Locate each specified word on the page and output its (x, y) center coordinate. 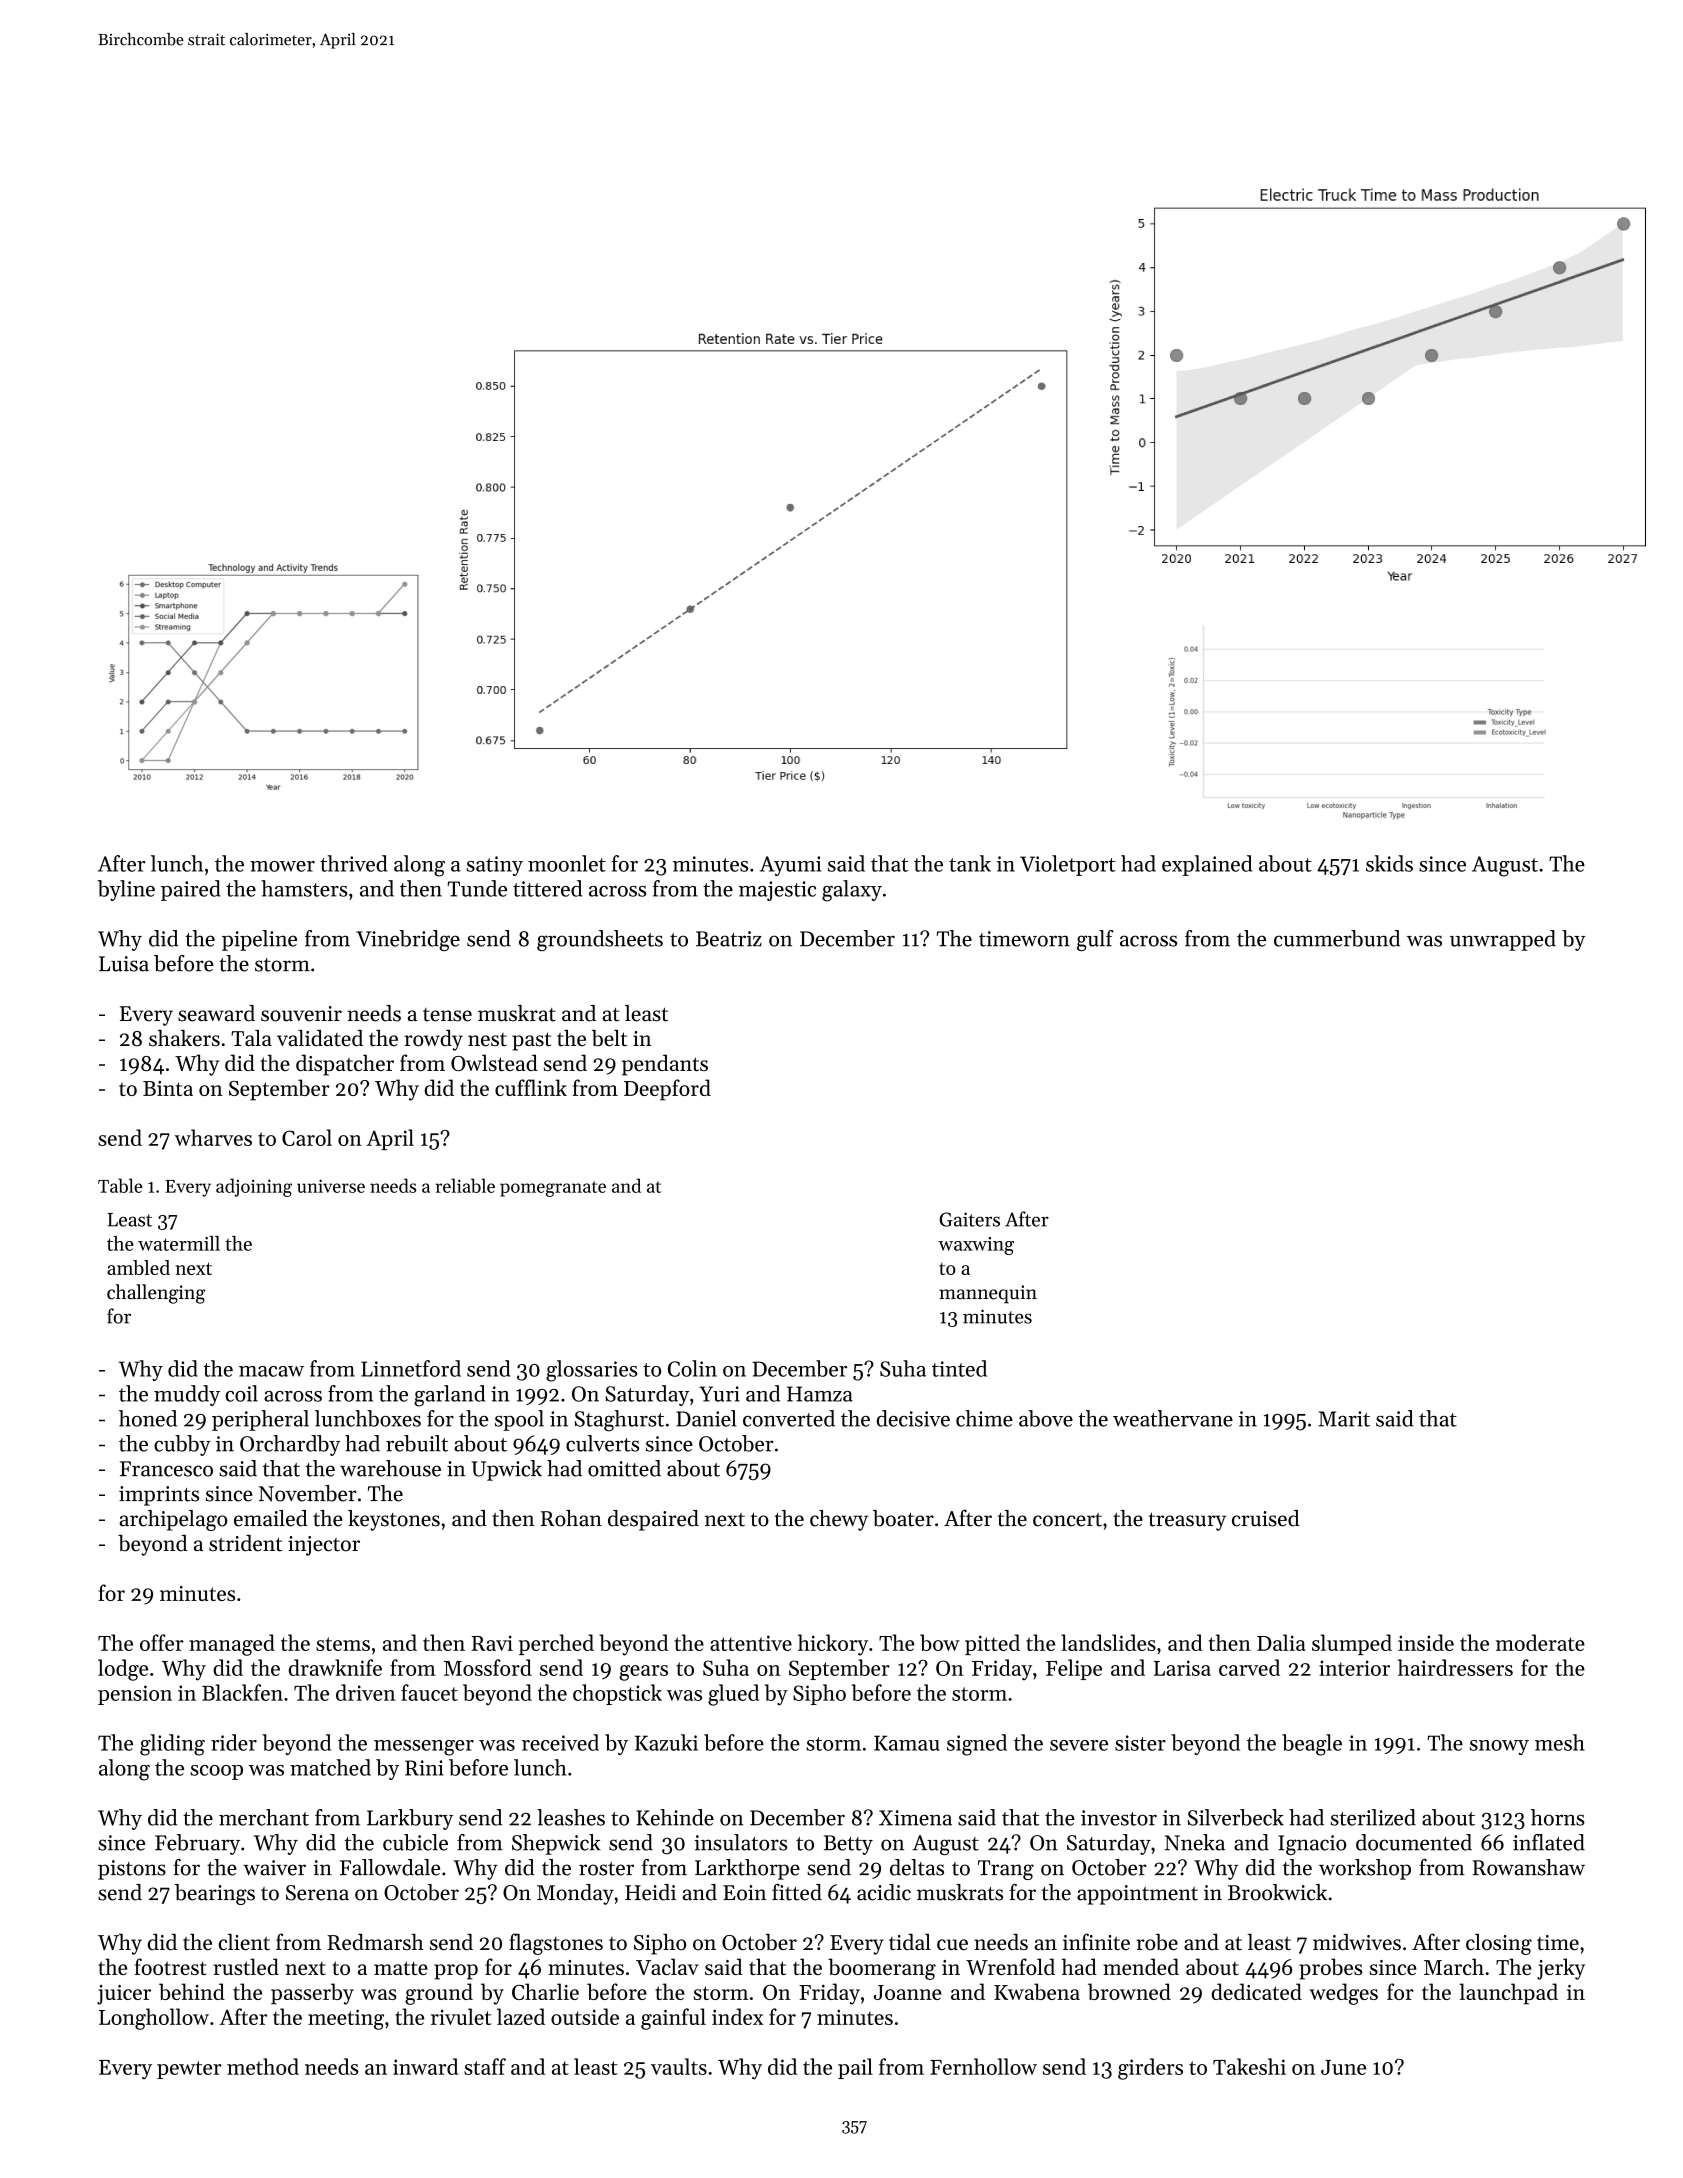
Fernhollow (983, 2066)
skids (1389, 863)
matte (401, 1968)
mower (282, 866)
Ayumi (790, 866)
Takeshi (1249, 2066)
